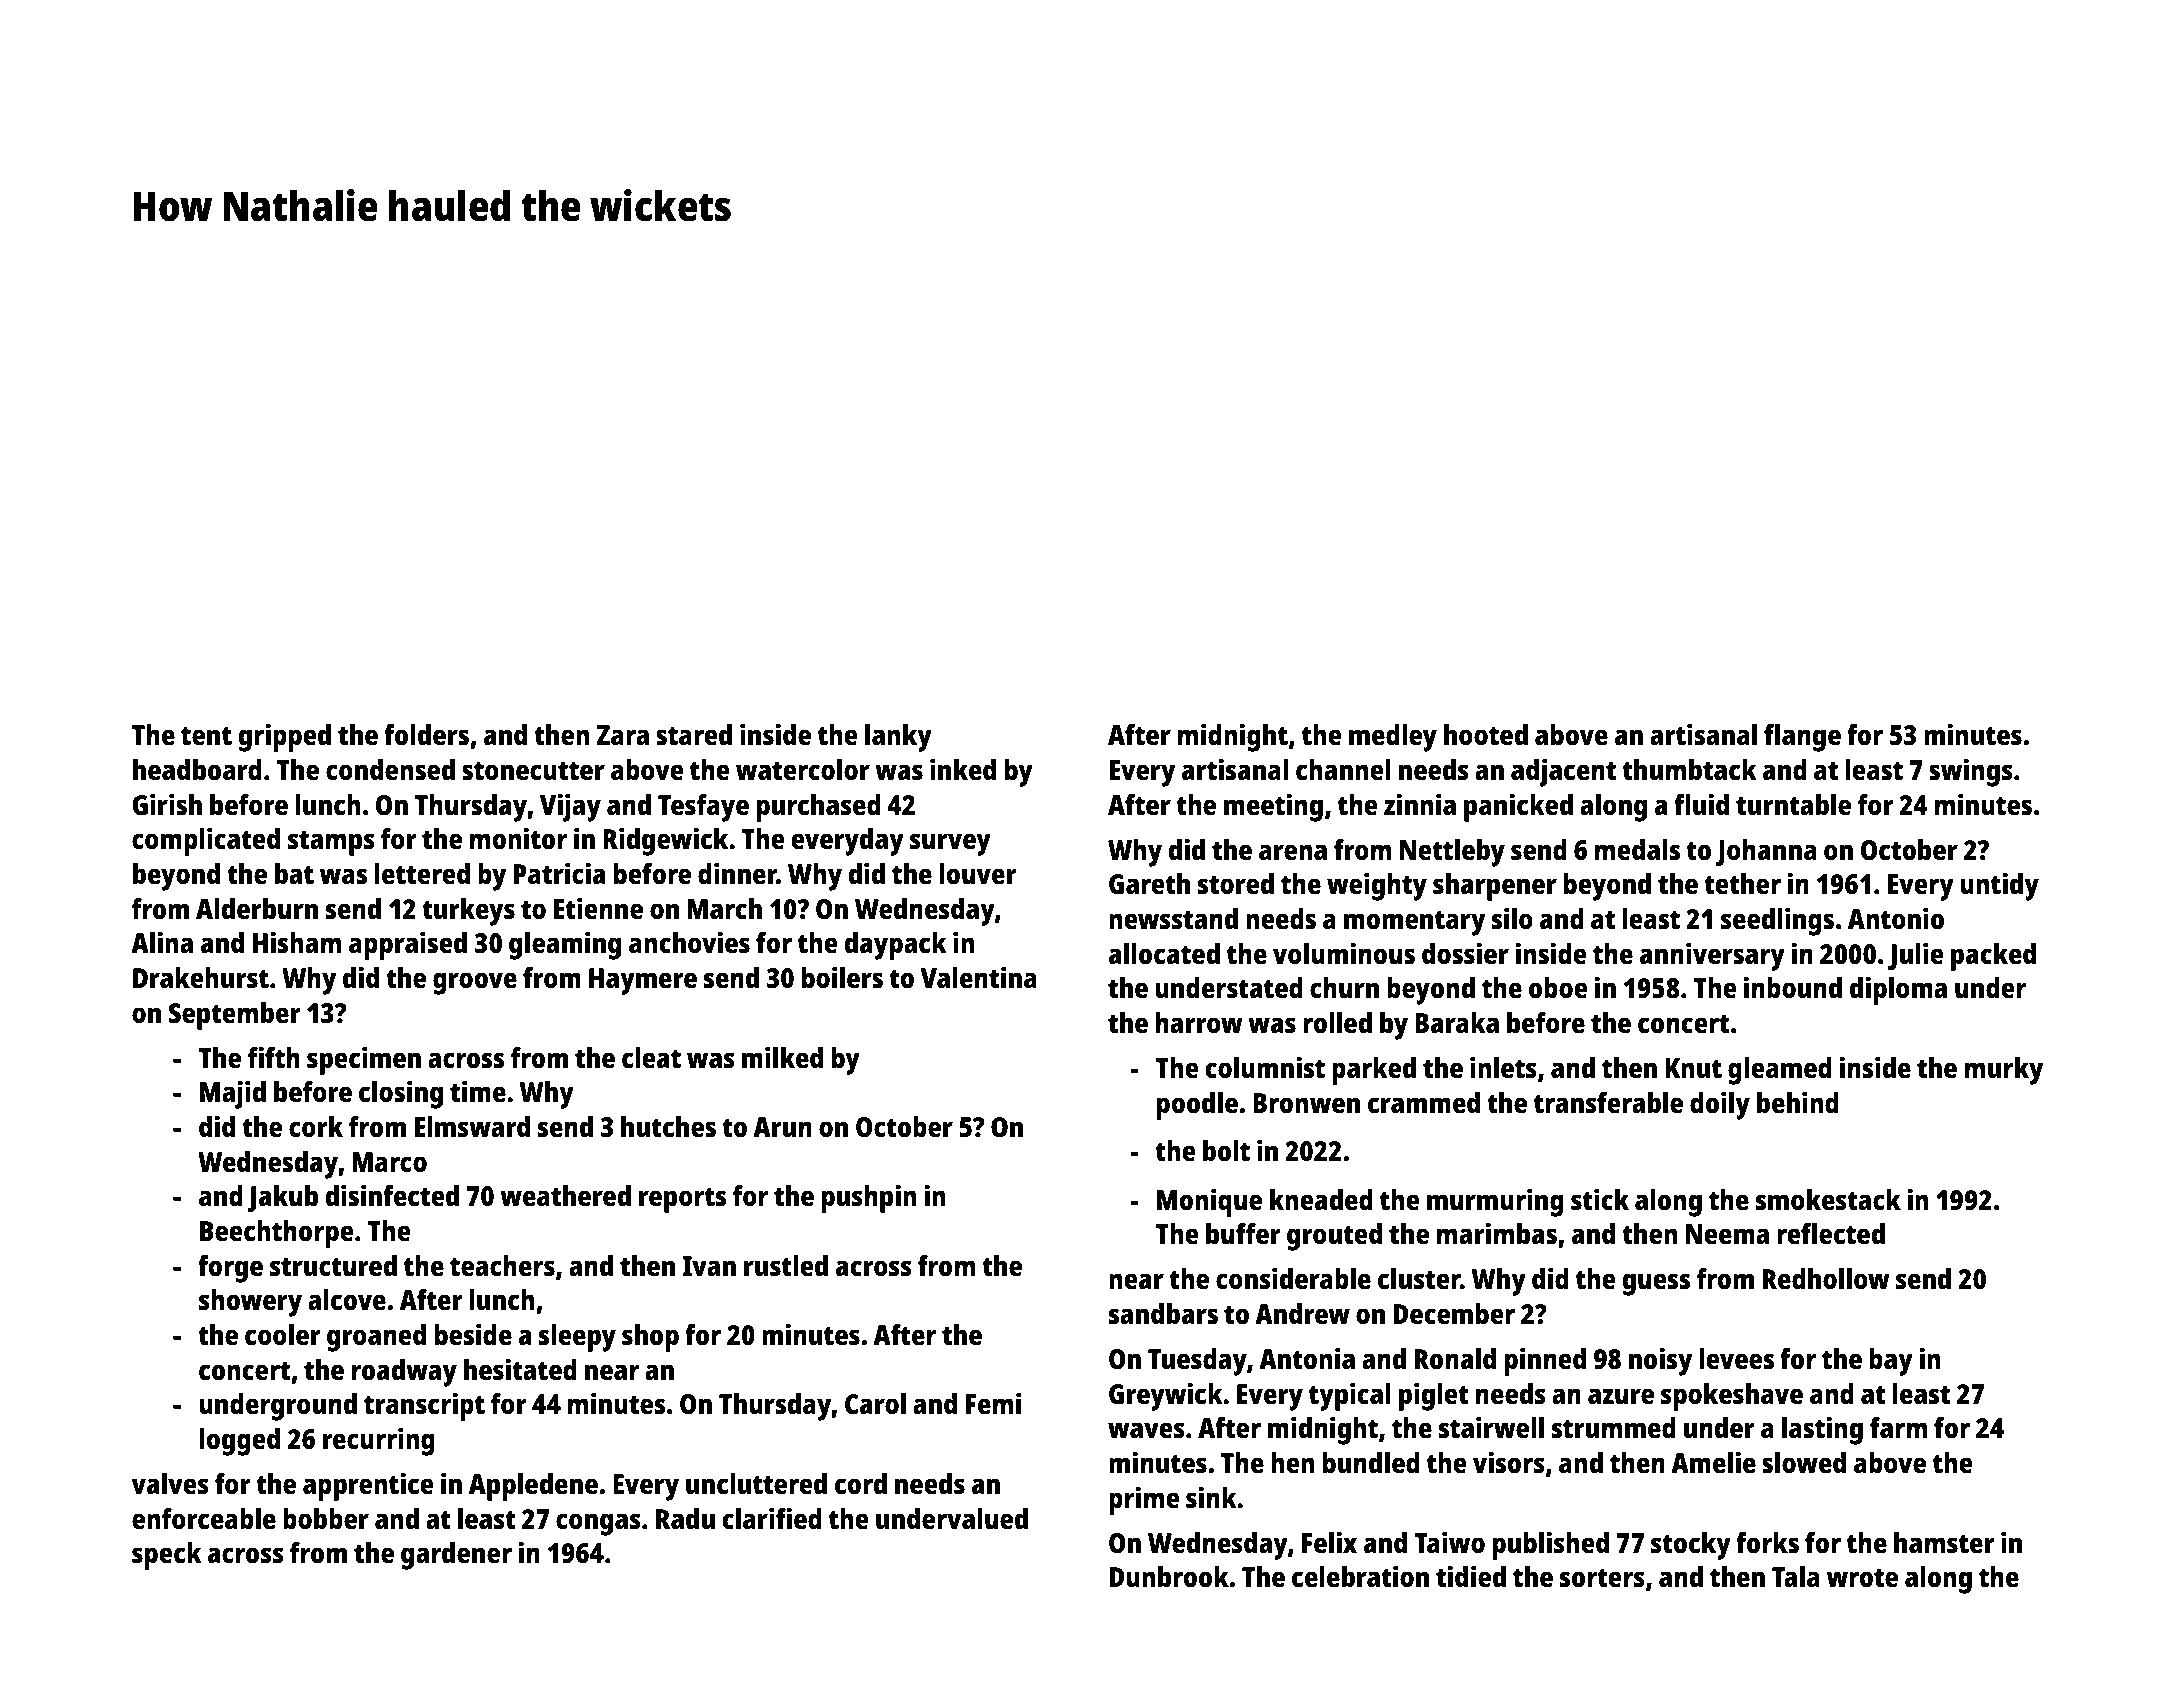  What do you see at coordinates (1689, 770) in the screenshot?
I see `thumbtack` at bounding box center [1689, 770].
